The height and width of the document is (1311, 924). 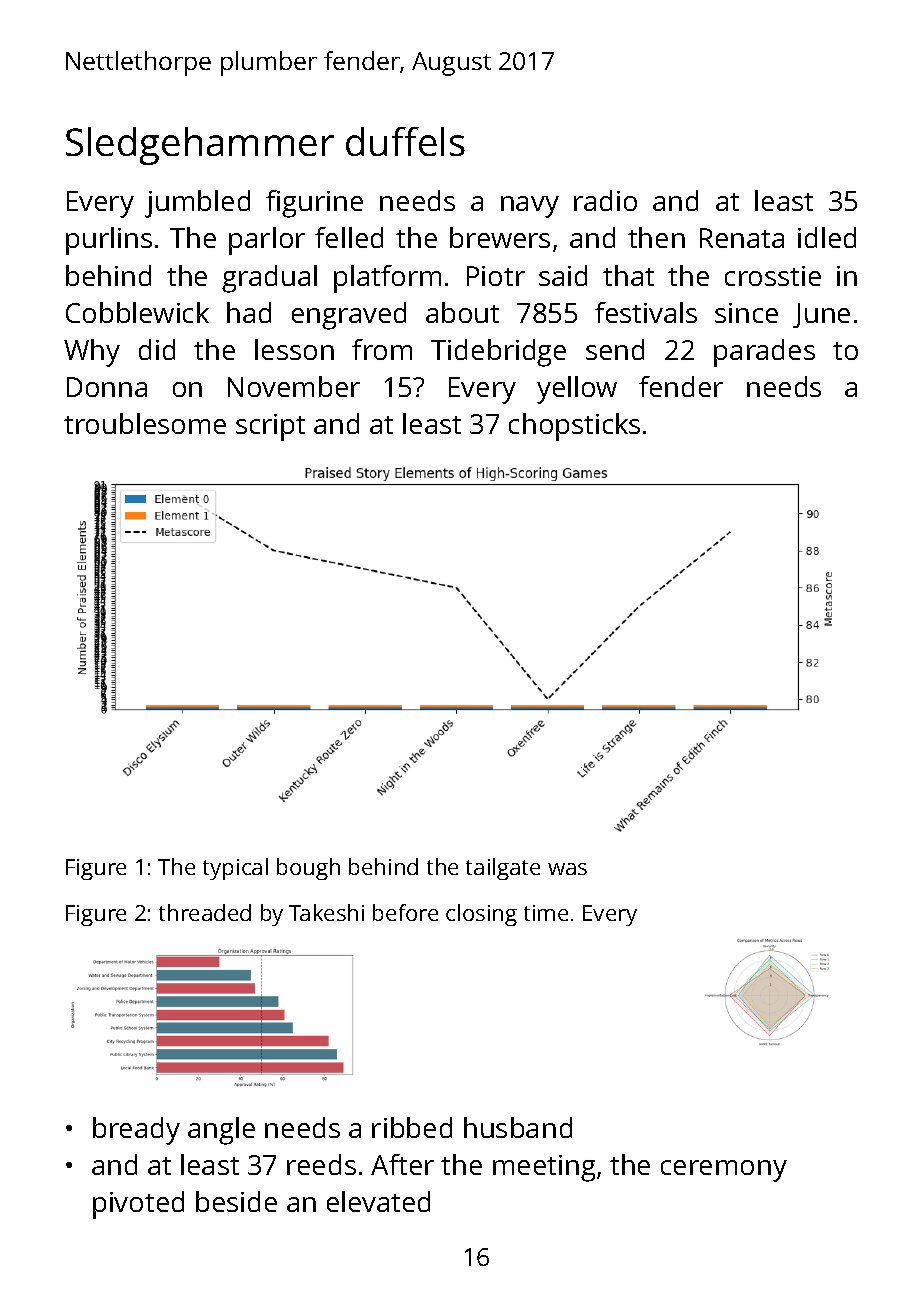 I want to click on threaded, so click(x=205, y=912).
